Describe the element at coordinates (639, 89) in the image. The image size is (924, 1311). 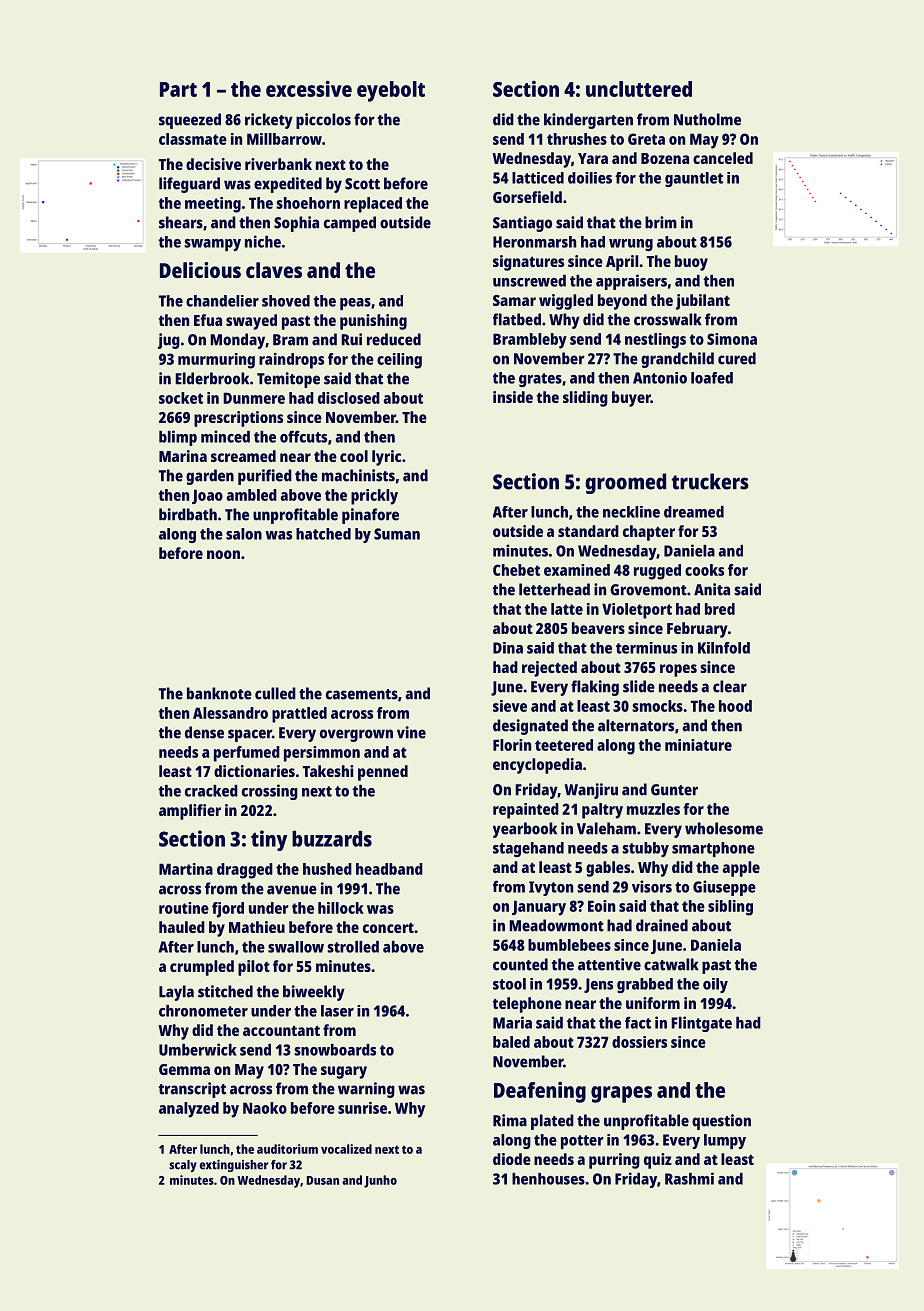
I see `uncluttered` at that location.
